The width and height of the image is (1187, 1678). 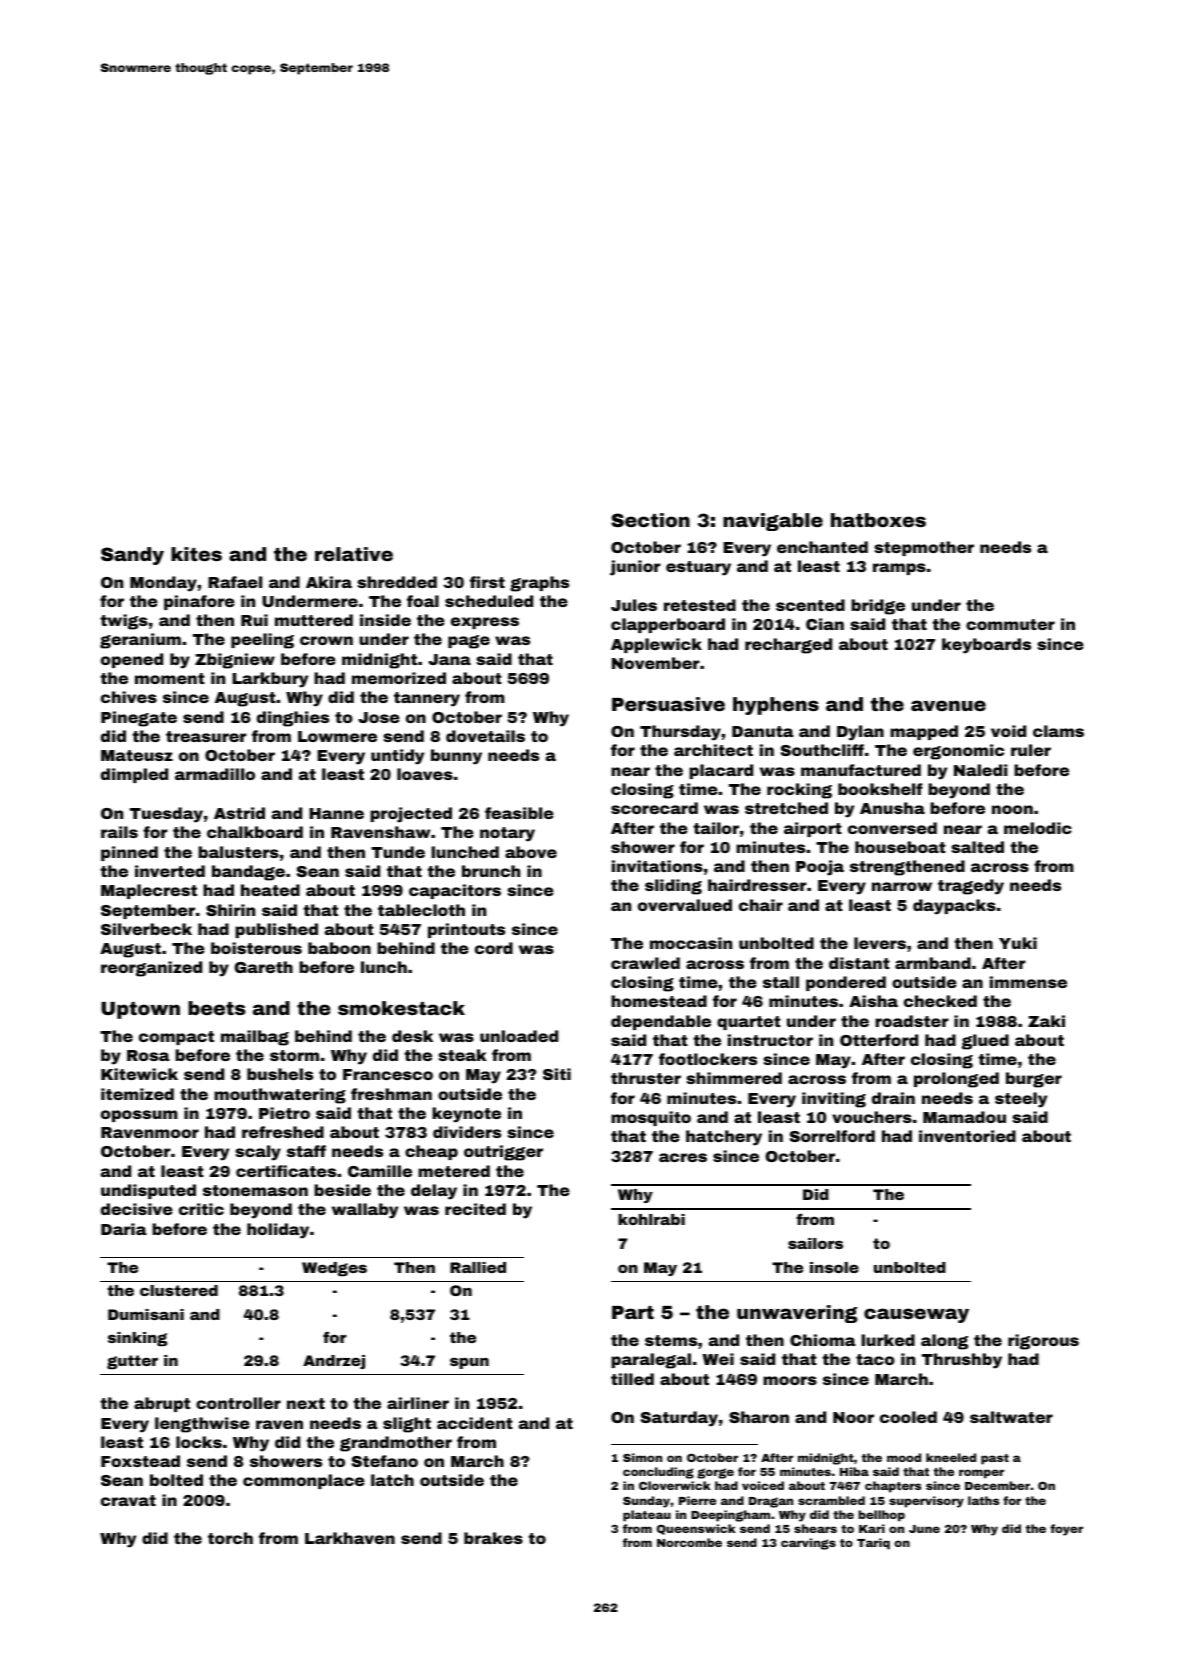 I want to click on kites, so click(x=196, y=554).
